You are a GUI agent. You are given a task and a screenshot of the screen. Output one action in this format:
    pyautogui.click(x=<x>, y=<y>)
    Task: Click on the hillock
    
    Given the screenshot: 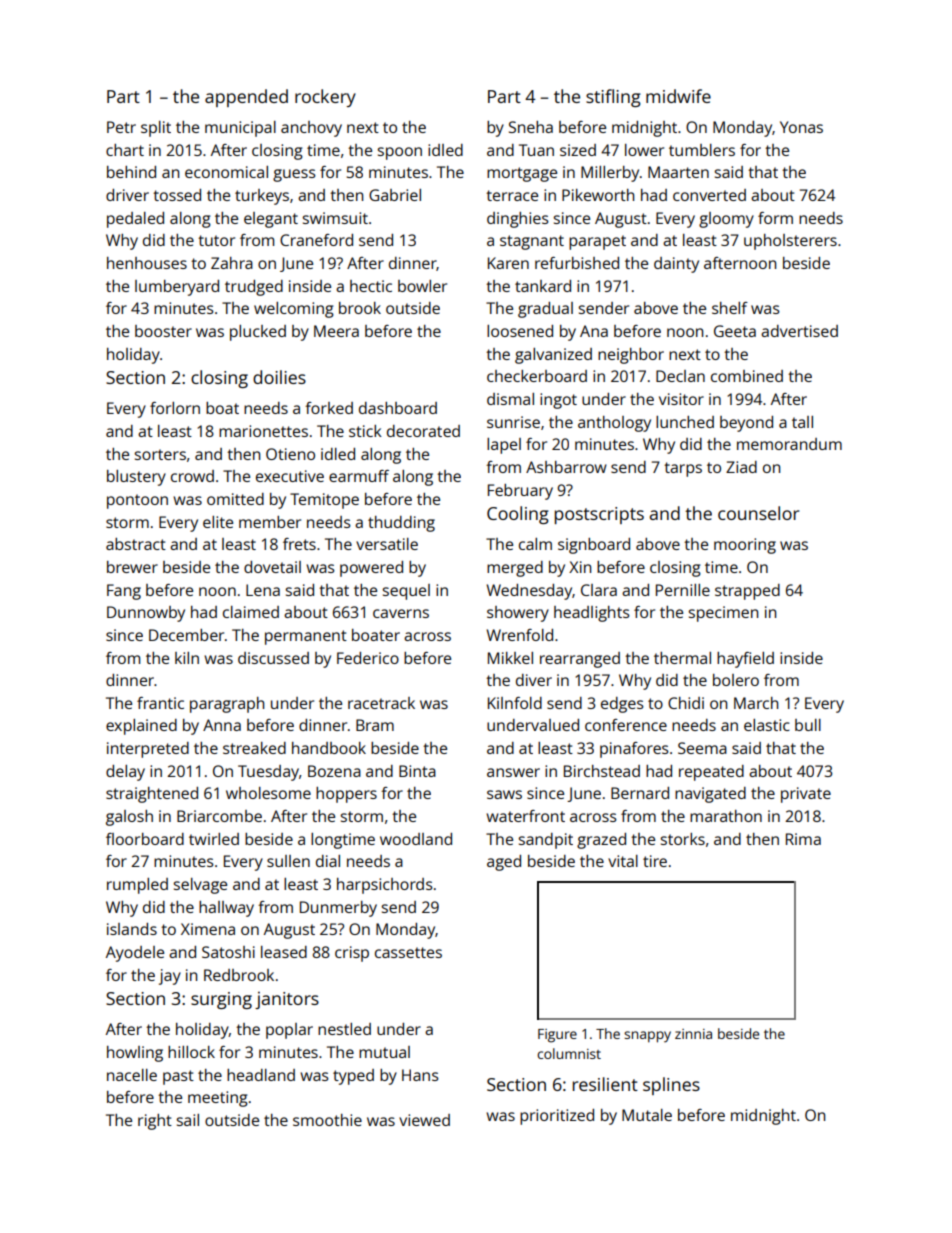 What is the action you would take?
    pyautogui.click(x=191, y=1052)
